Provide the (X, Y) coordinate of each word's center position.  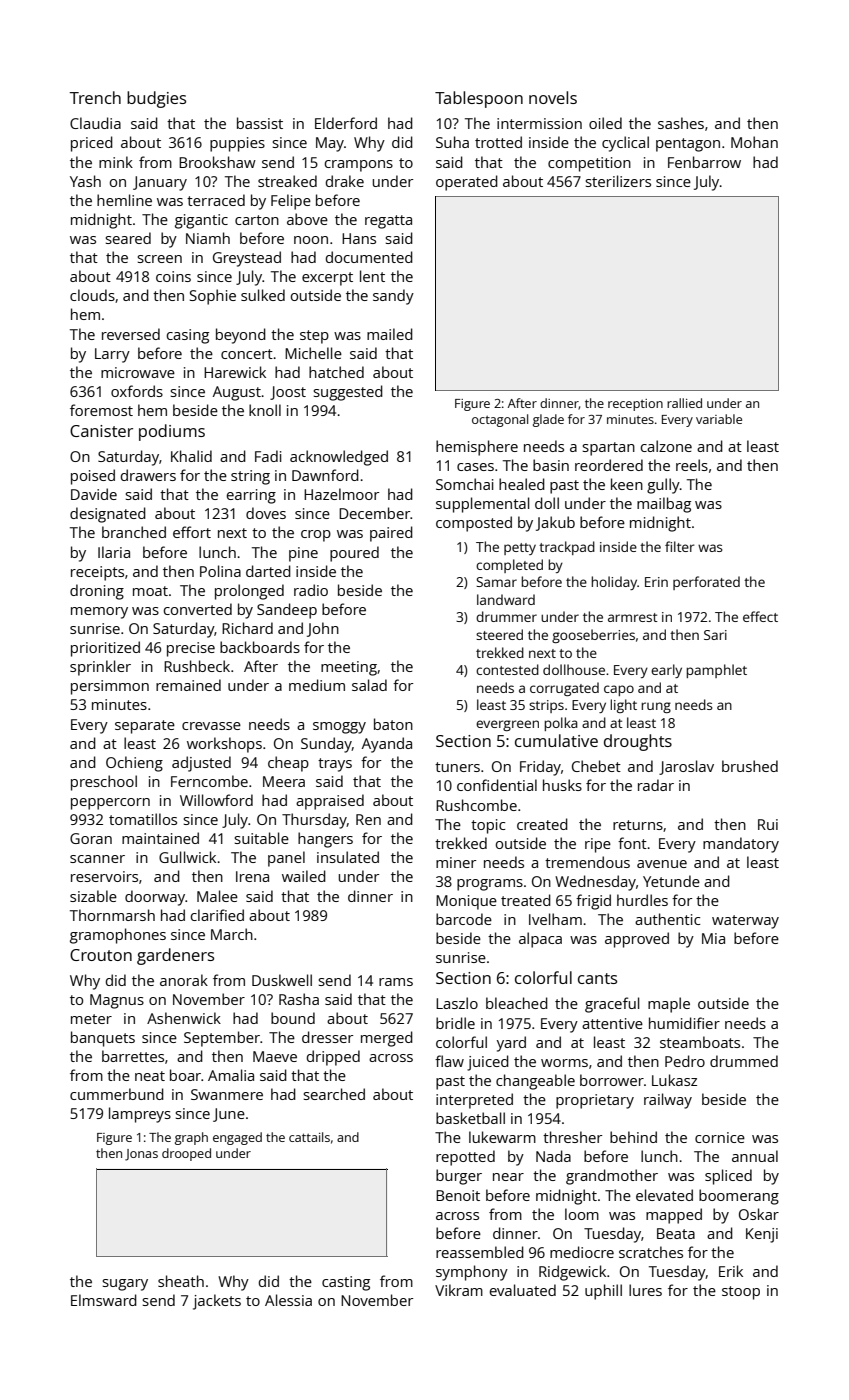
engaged (237, 1138)
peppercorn (110, 804)
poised (93, 477)
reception (635, 405)
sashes (681, 123)
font (632, 843)
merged (387, 1039)
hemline (124, 200)
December (375, 513)
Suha (452, 142)
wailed (304, 876)
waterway (745, 922)
